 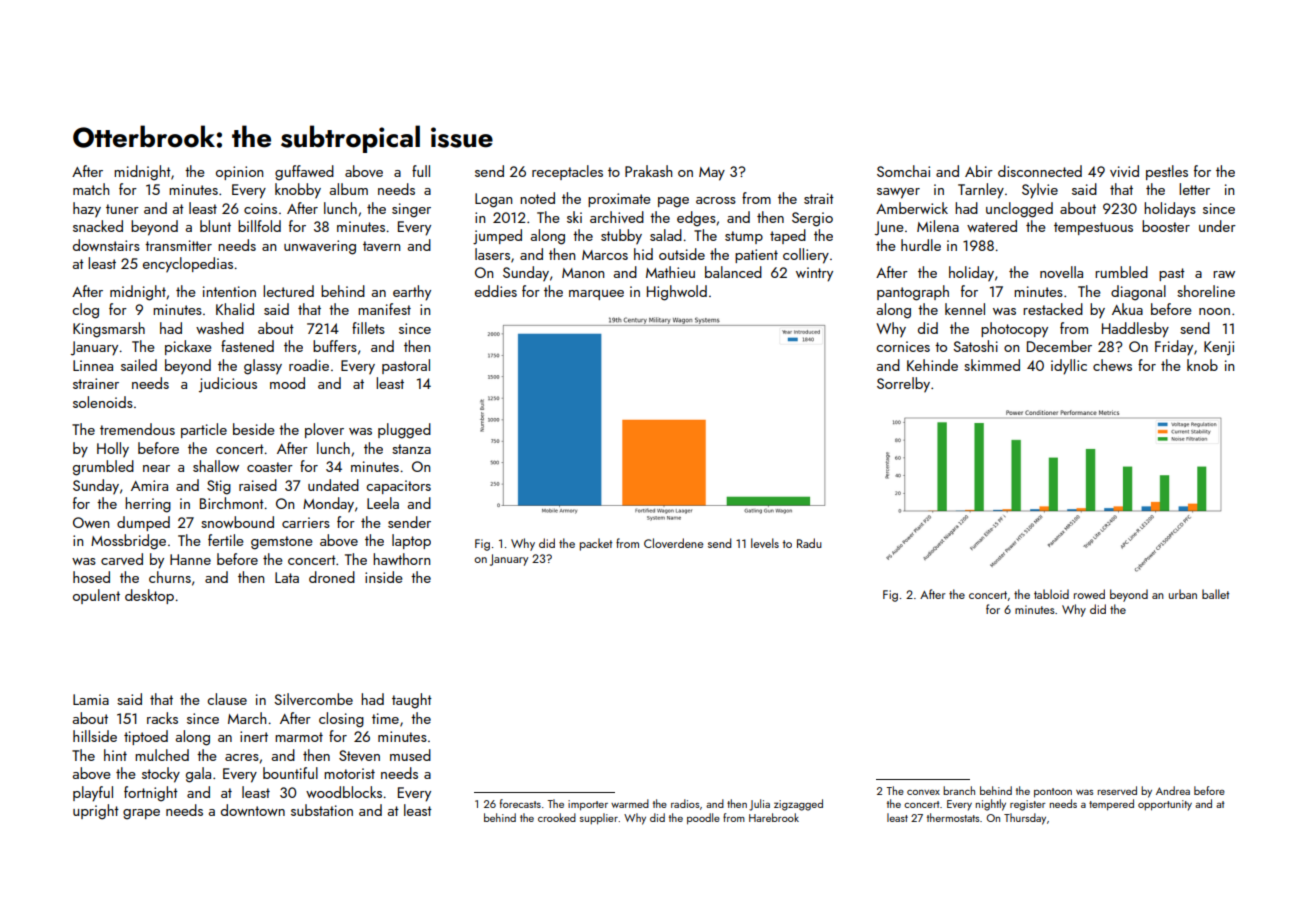 I want to click on supplier, so click(x=599, y=819).
